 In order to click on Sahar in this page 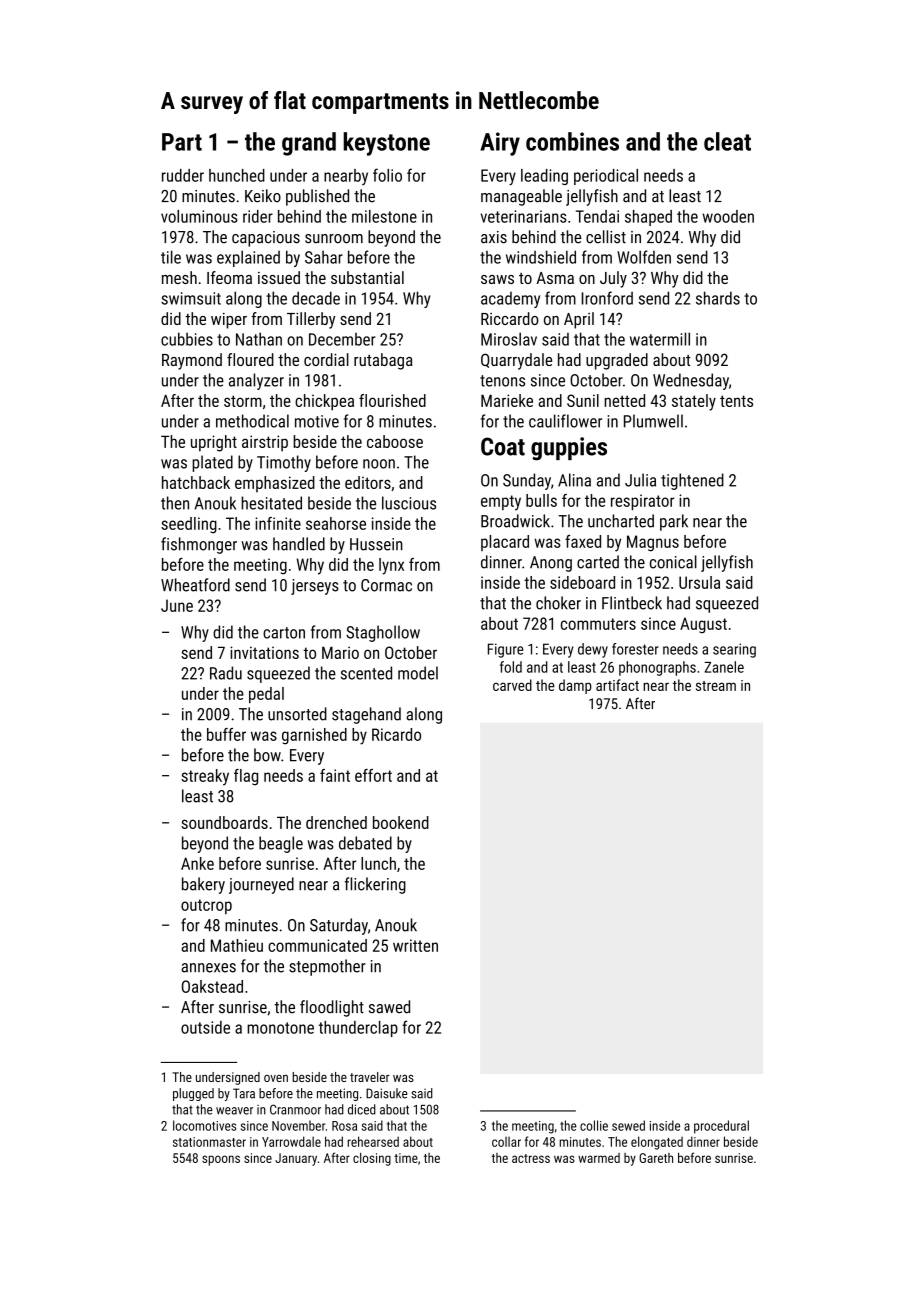, I will do `click(324, 257)`.
